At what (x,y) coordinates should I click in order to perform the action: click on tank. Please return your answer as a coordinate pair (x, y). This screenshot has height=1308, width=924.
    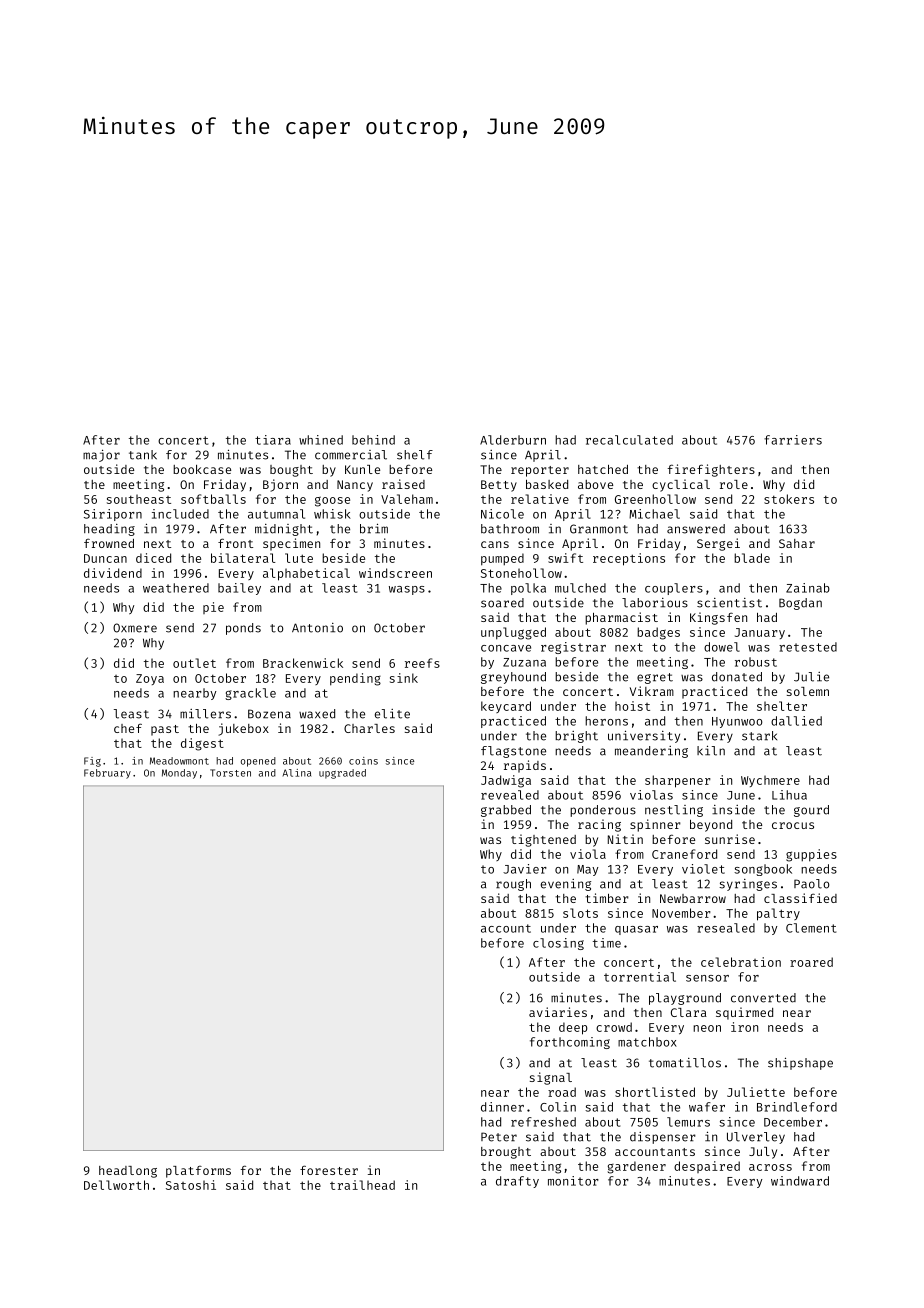
    Looking at the image, I should click on (143, 455).
